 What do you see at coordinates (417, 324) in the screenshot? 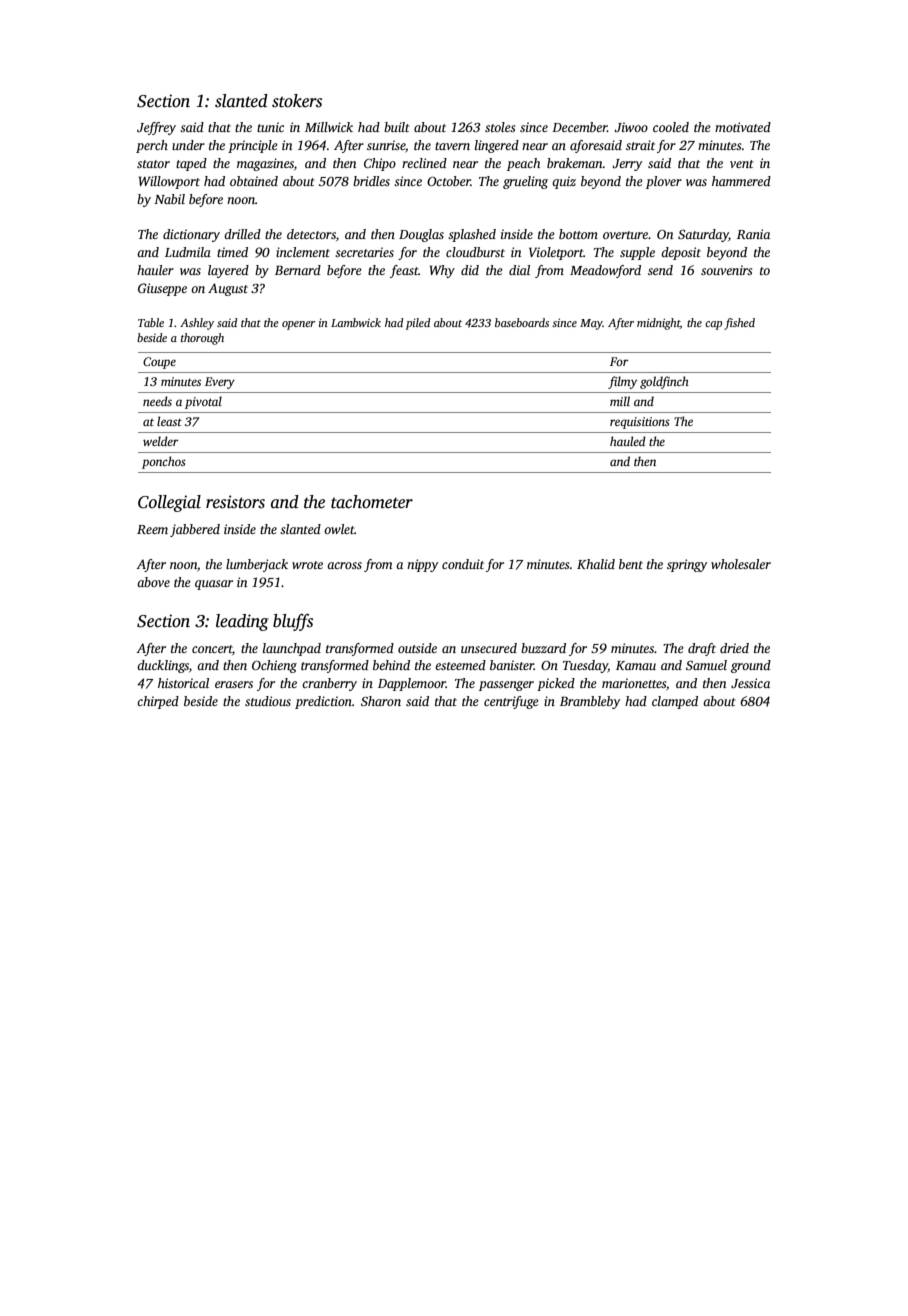
I see `piled` at bounding box center [417, 324].
